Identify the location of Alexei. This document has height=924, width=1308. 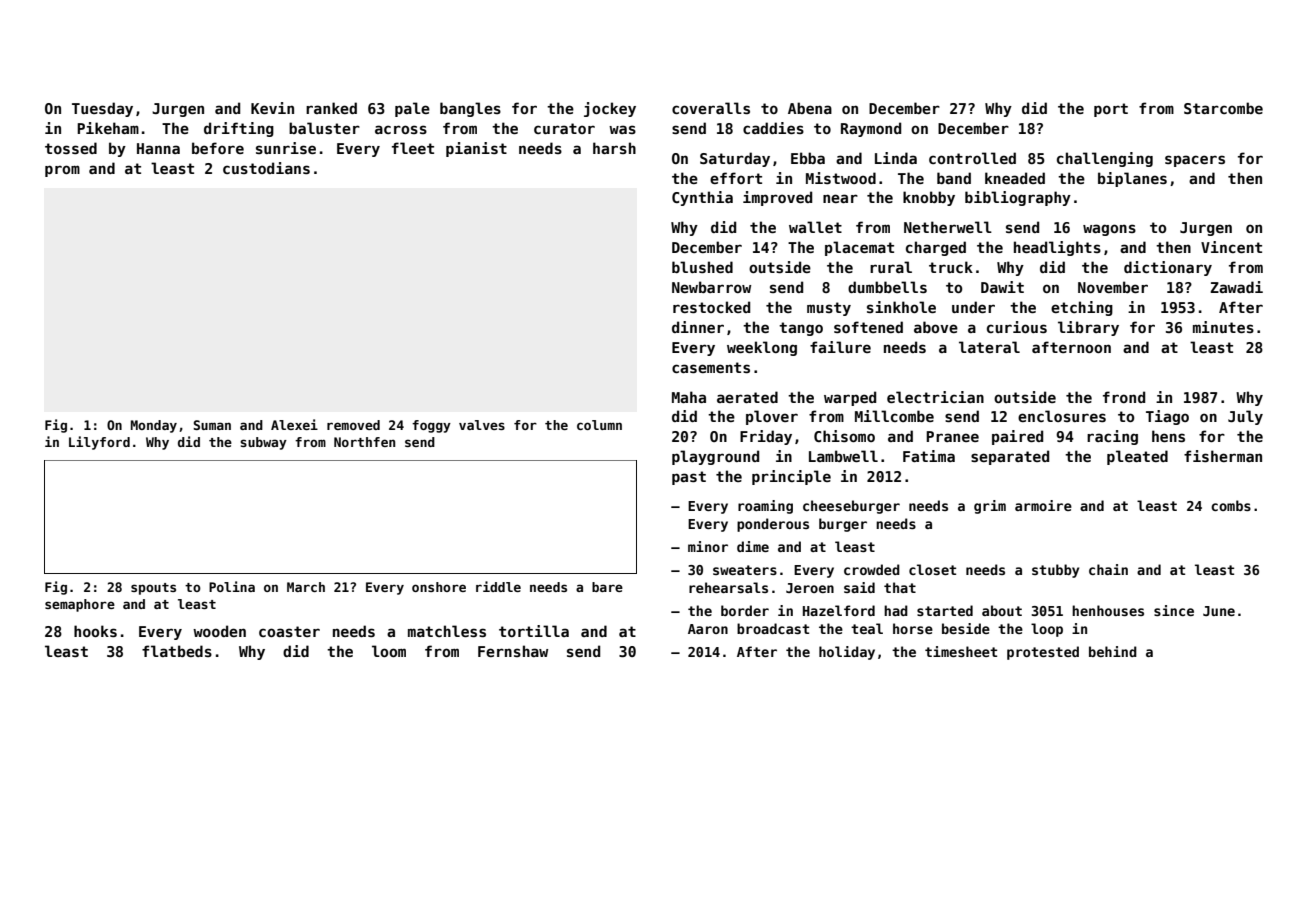
(294, 424).
